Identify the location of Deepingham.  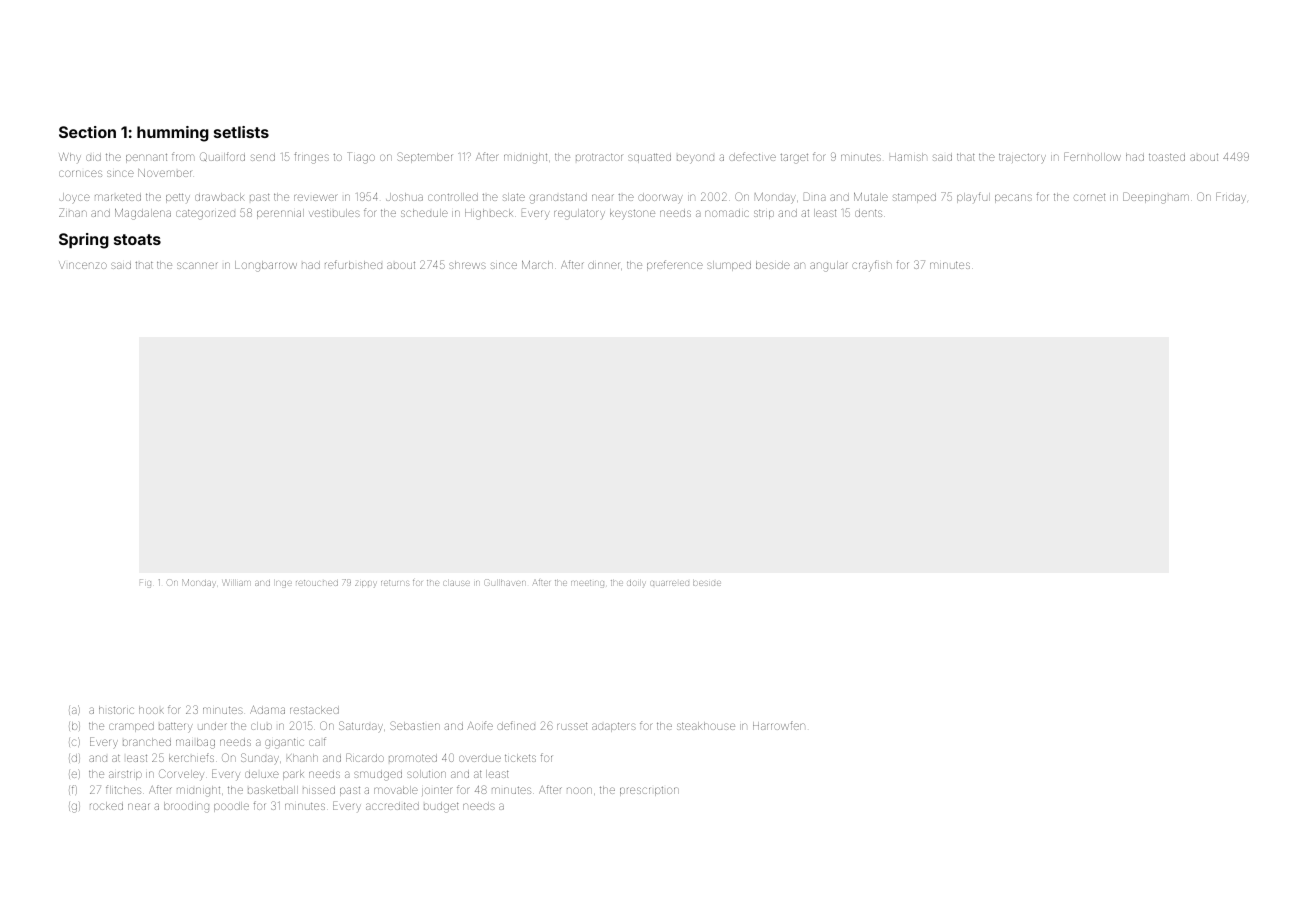
(1156, 198).
